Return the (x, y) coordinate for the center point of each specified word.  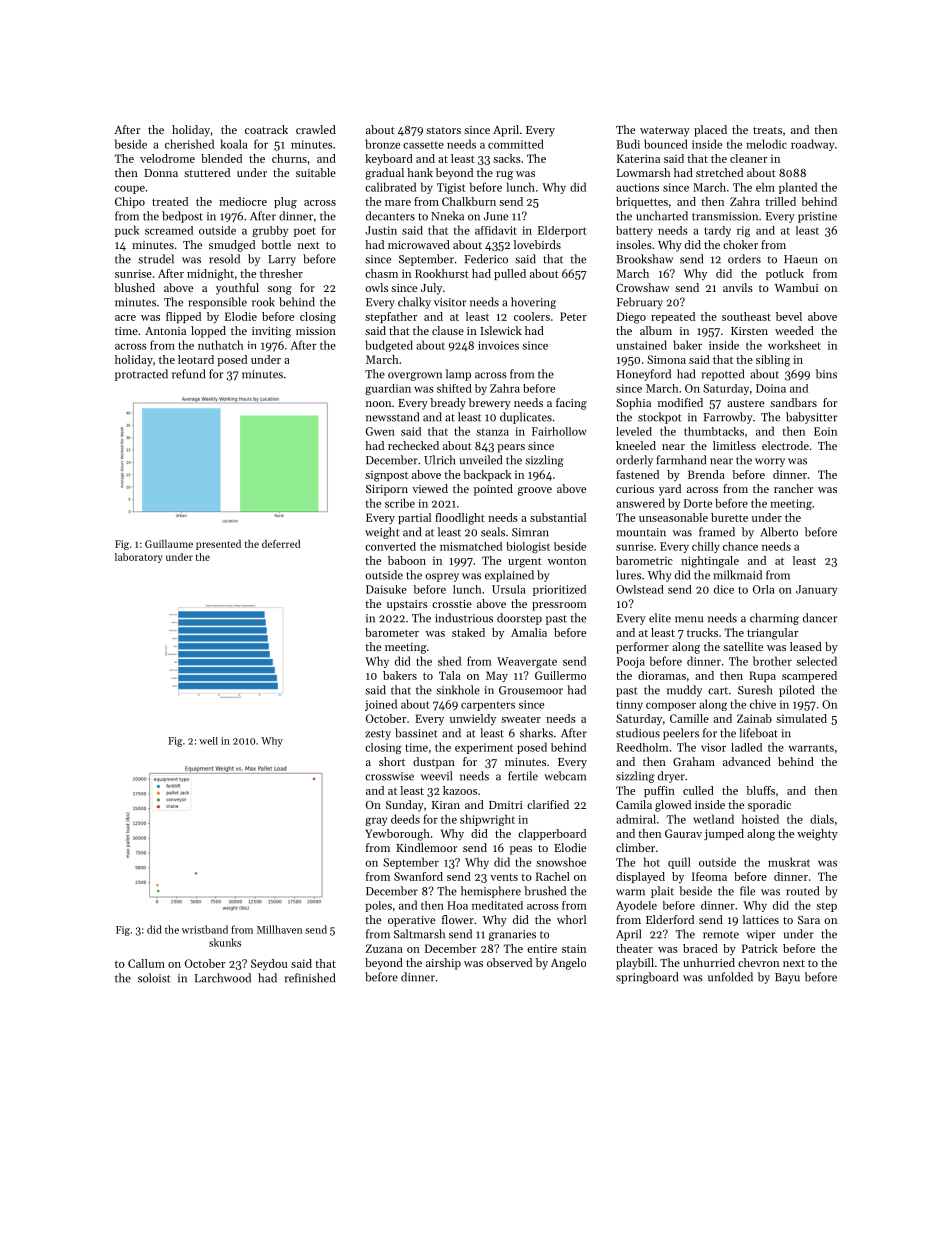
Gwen (380, 431)
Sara (809, 920)
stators (443, 130)
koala (234, 144)
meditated (497, 905)
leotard (196, 359)
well (208, 741)
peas (521, 850)
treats (767, 130)
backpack (487, 475)
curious (635, 489)
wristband (205, 929)
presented (218, 545)
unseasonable (673, 517)
